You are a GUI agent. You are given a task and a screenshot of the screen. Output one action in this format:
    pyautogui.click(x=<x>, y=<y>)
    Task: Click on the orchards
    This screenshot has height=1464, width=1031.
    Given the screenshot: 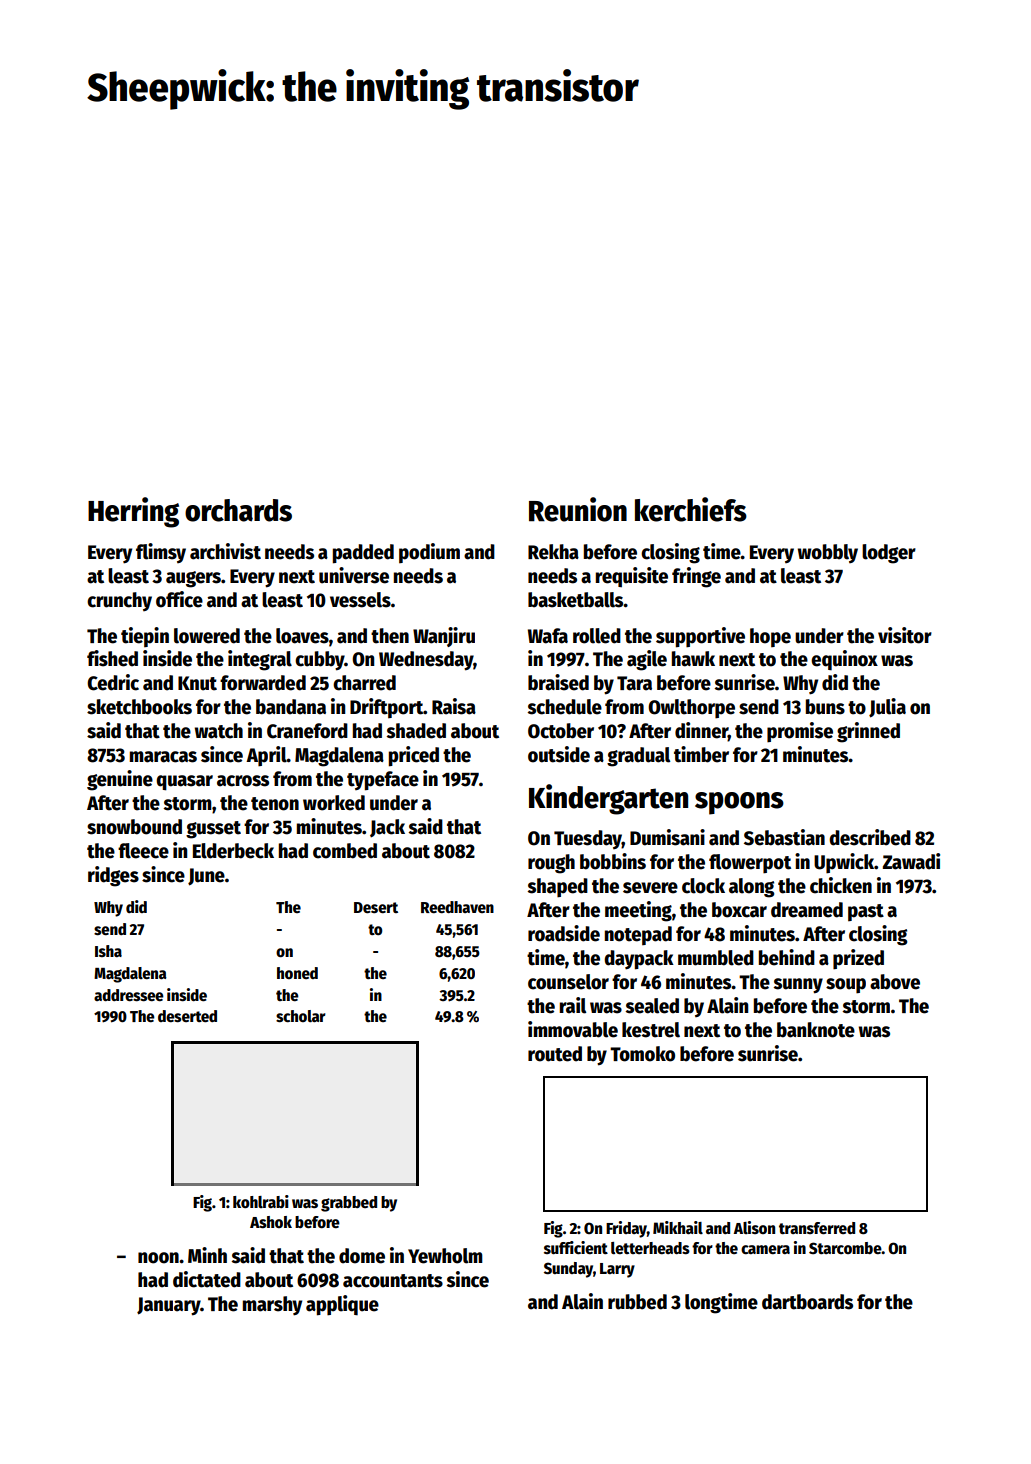 What is the action you would take?
    pyautogui.click(x=238, y=510)
